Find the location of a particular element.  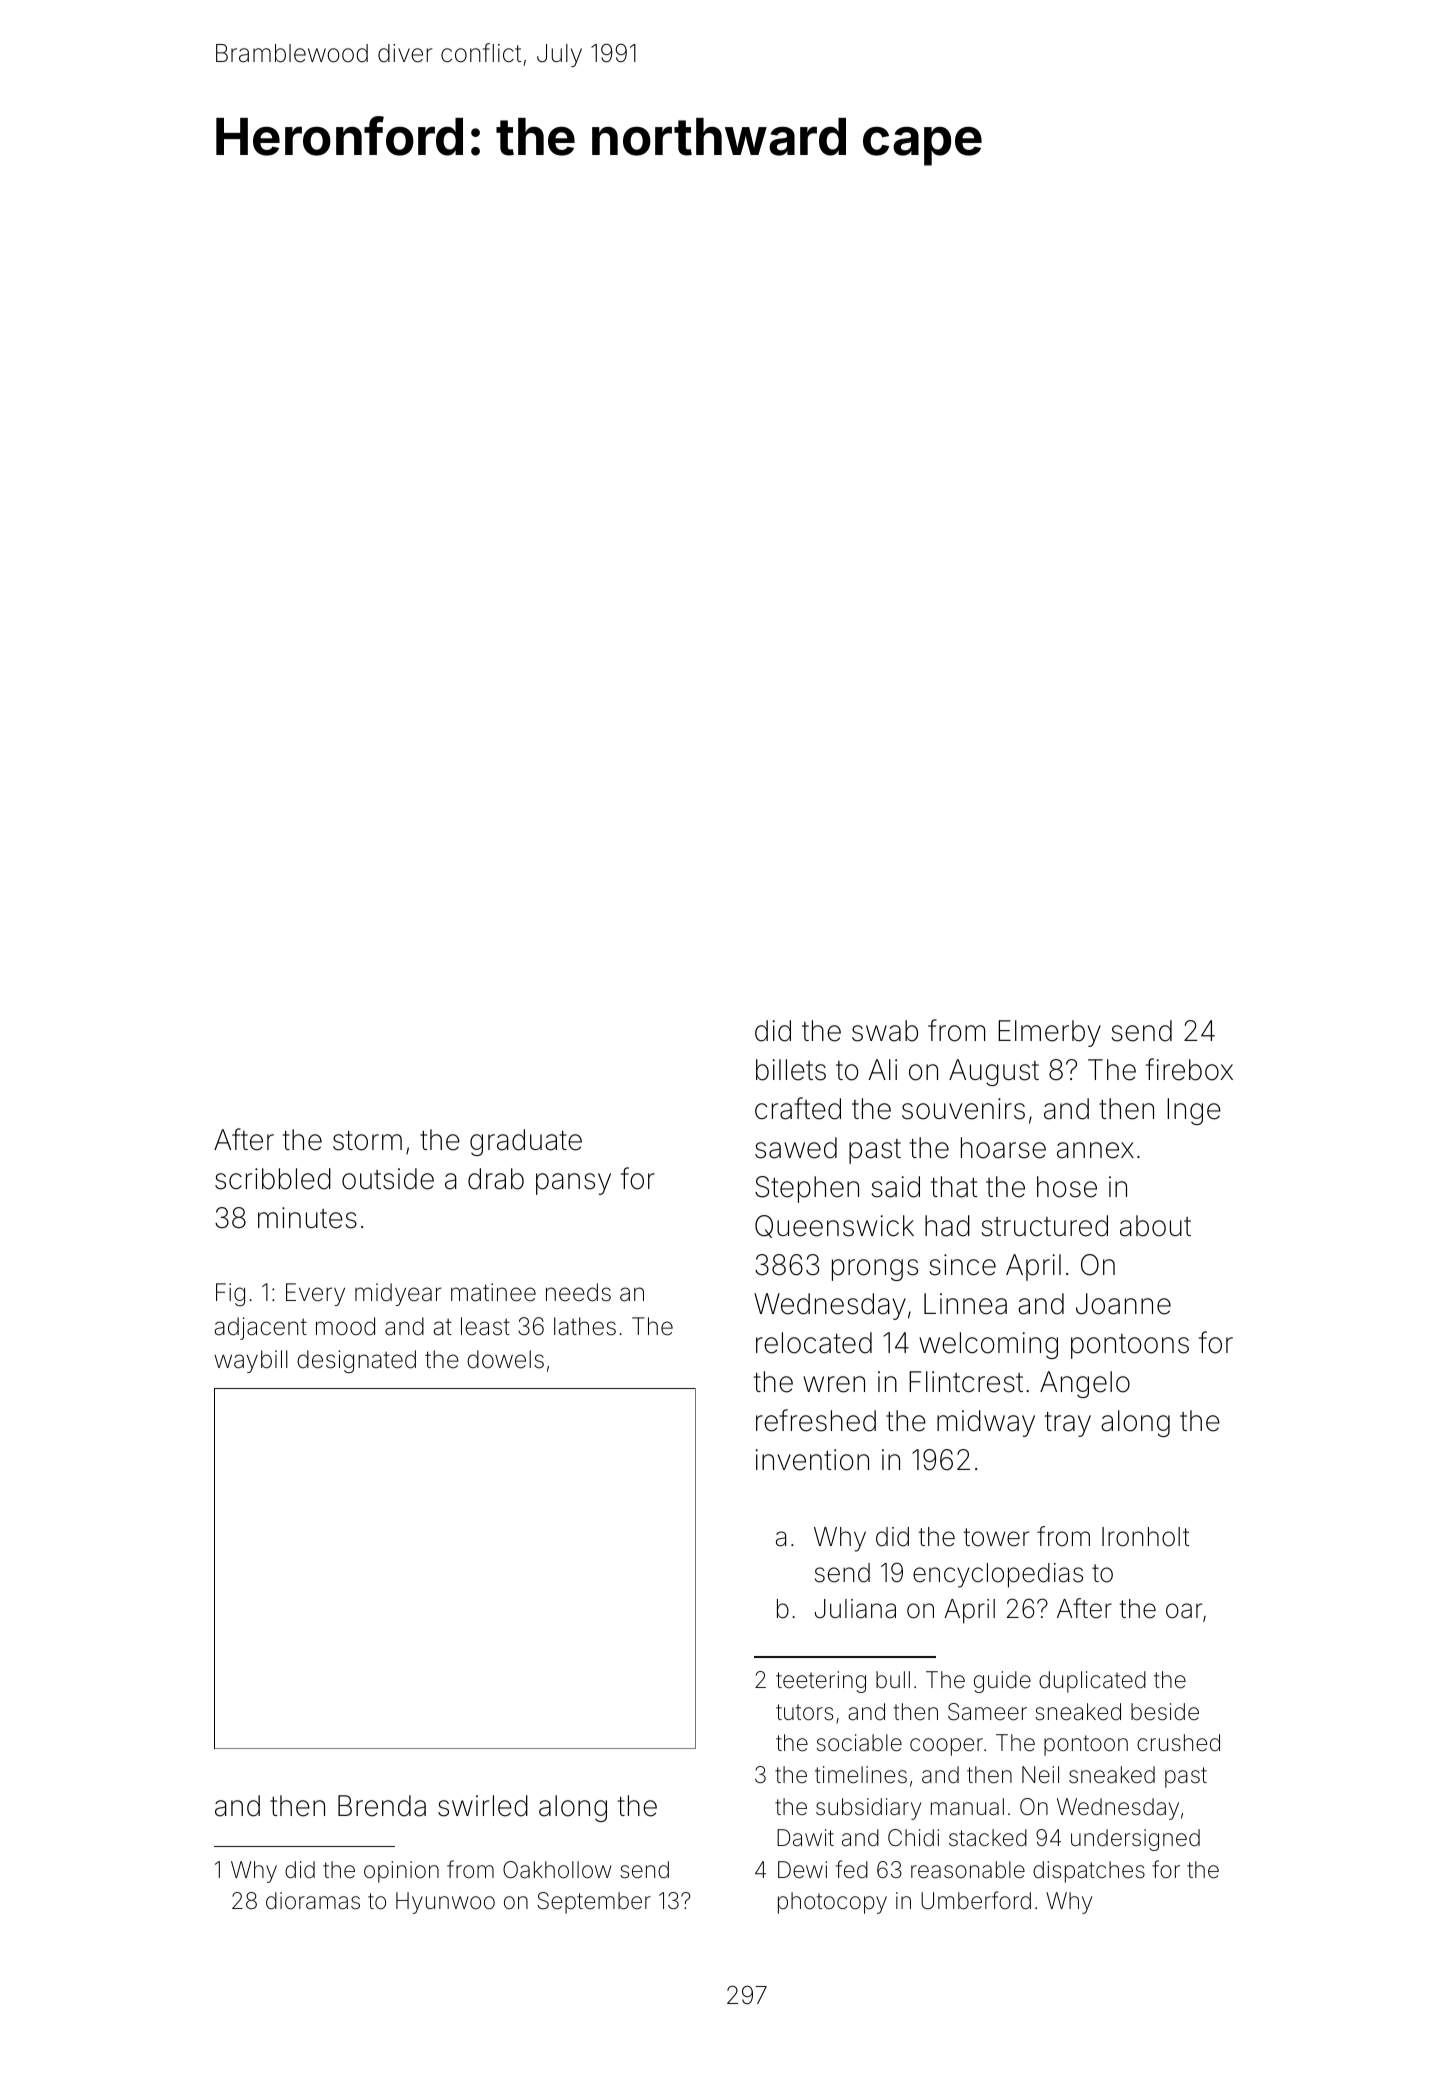

waybill is located at coordinates (251, 1361).
